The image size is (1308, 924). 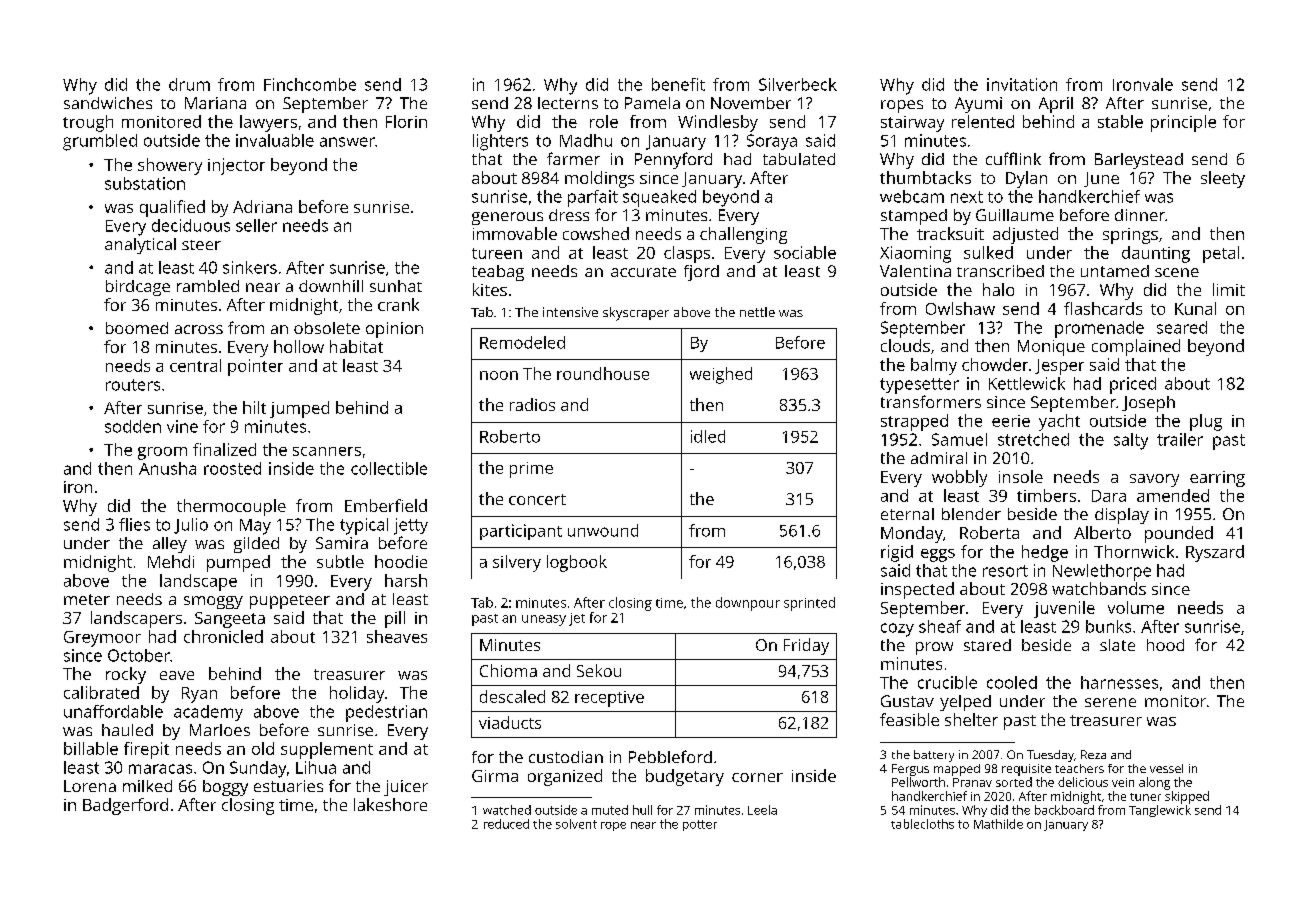 I want to click on intensive, so click(x=570, y=312).
